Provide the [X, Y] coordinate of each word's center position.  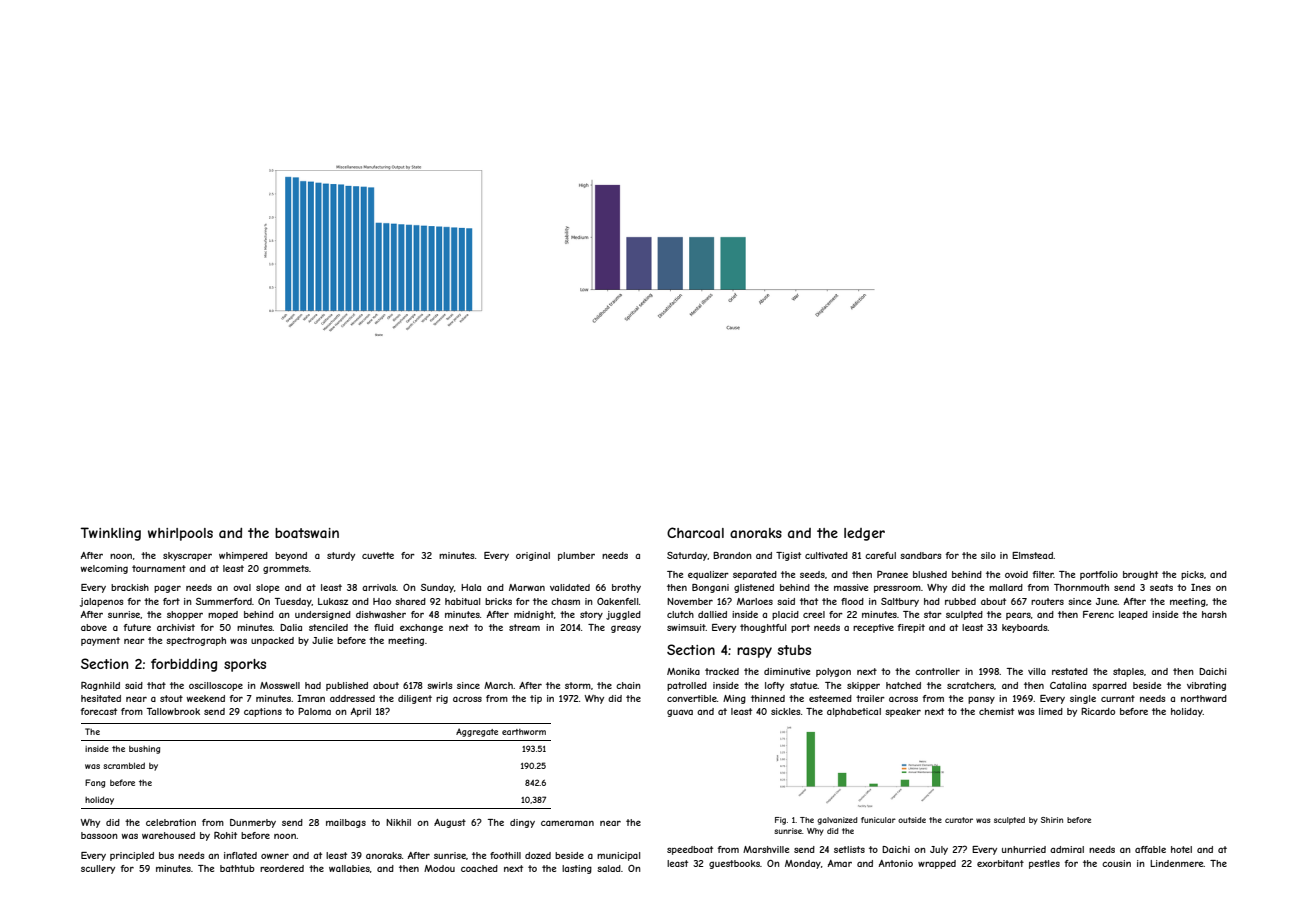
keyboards [1025, 628]
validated [570, 587]
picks [1192, 575]
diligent [415, 699]
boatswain [307, 533]
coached [479, 868]
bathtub [237, 868]
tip [536, 699]
